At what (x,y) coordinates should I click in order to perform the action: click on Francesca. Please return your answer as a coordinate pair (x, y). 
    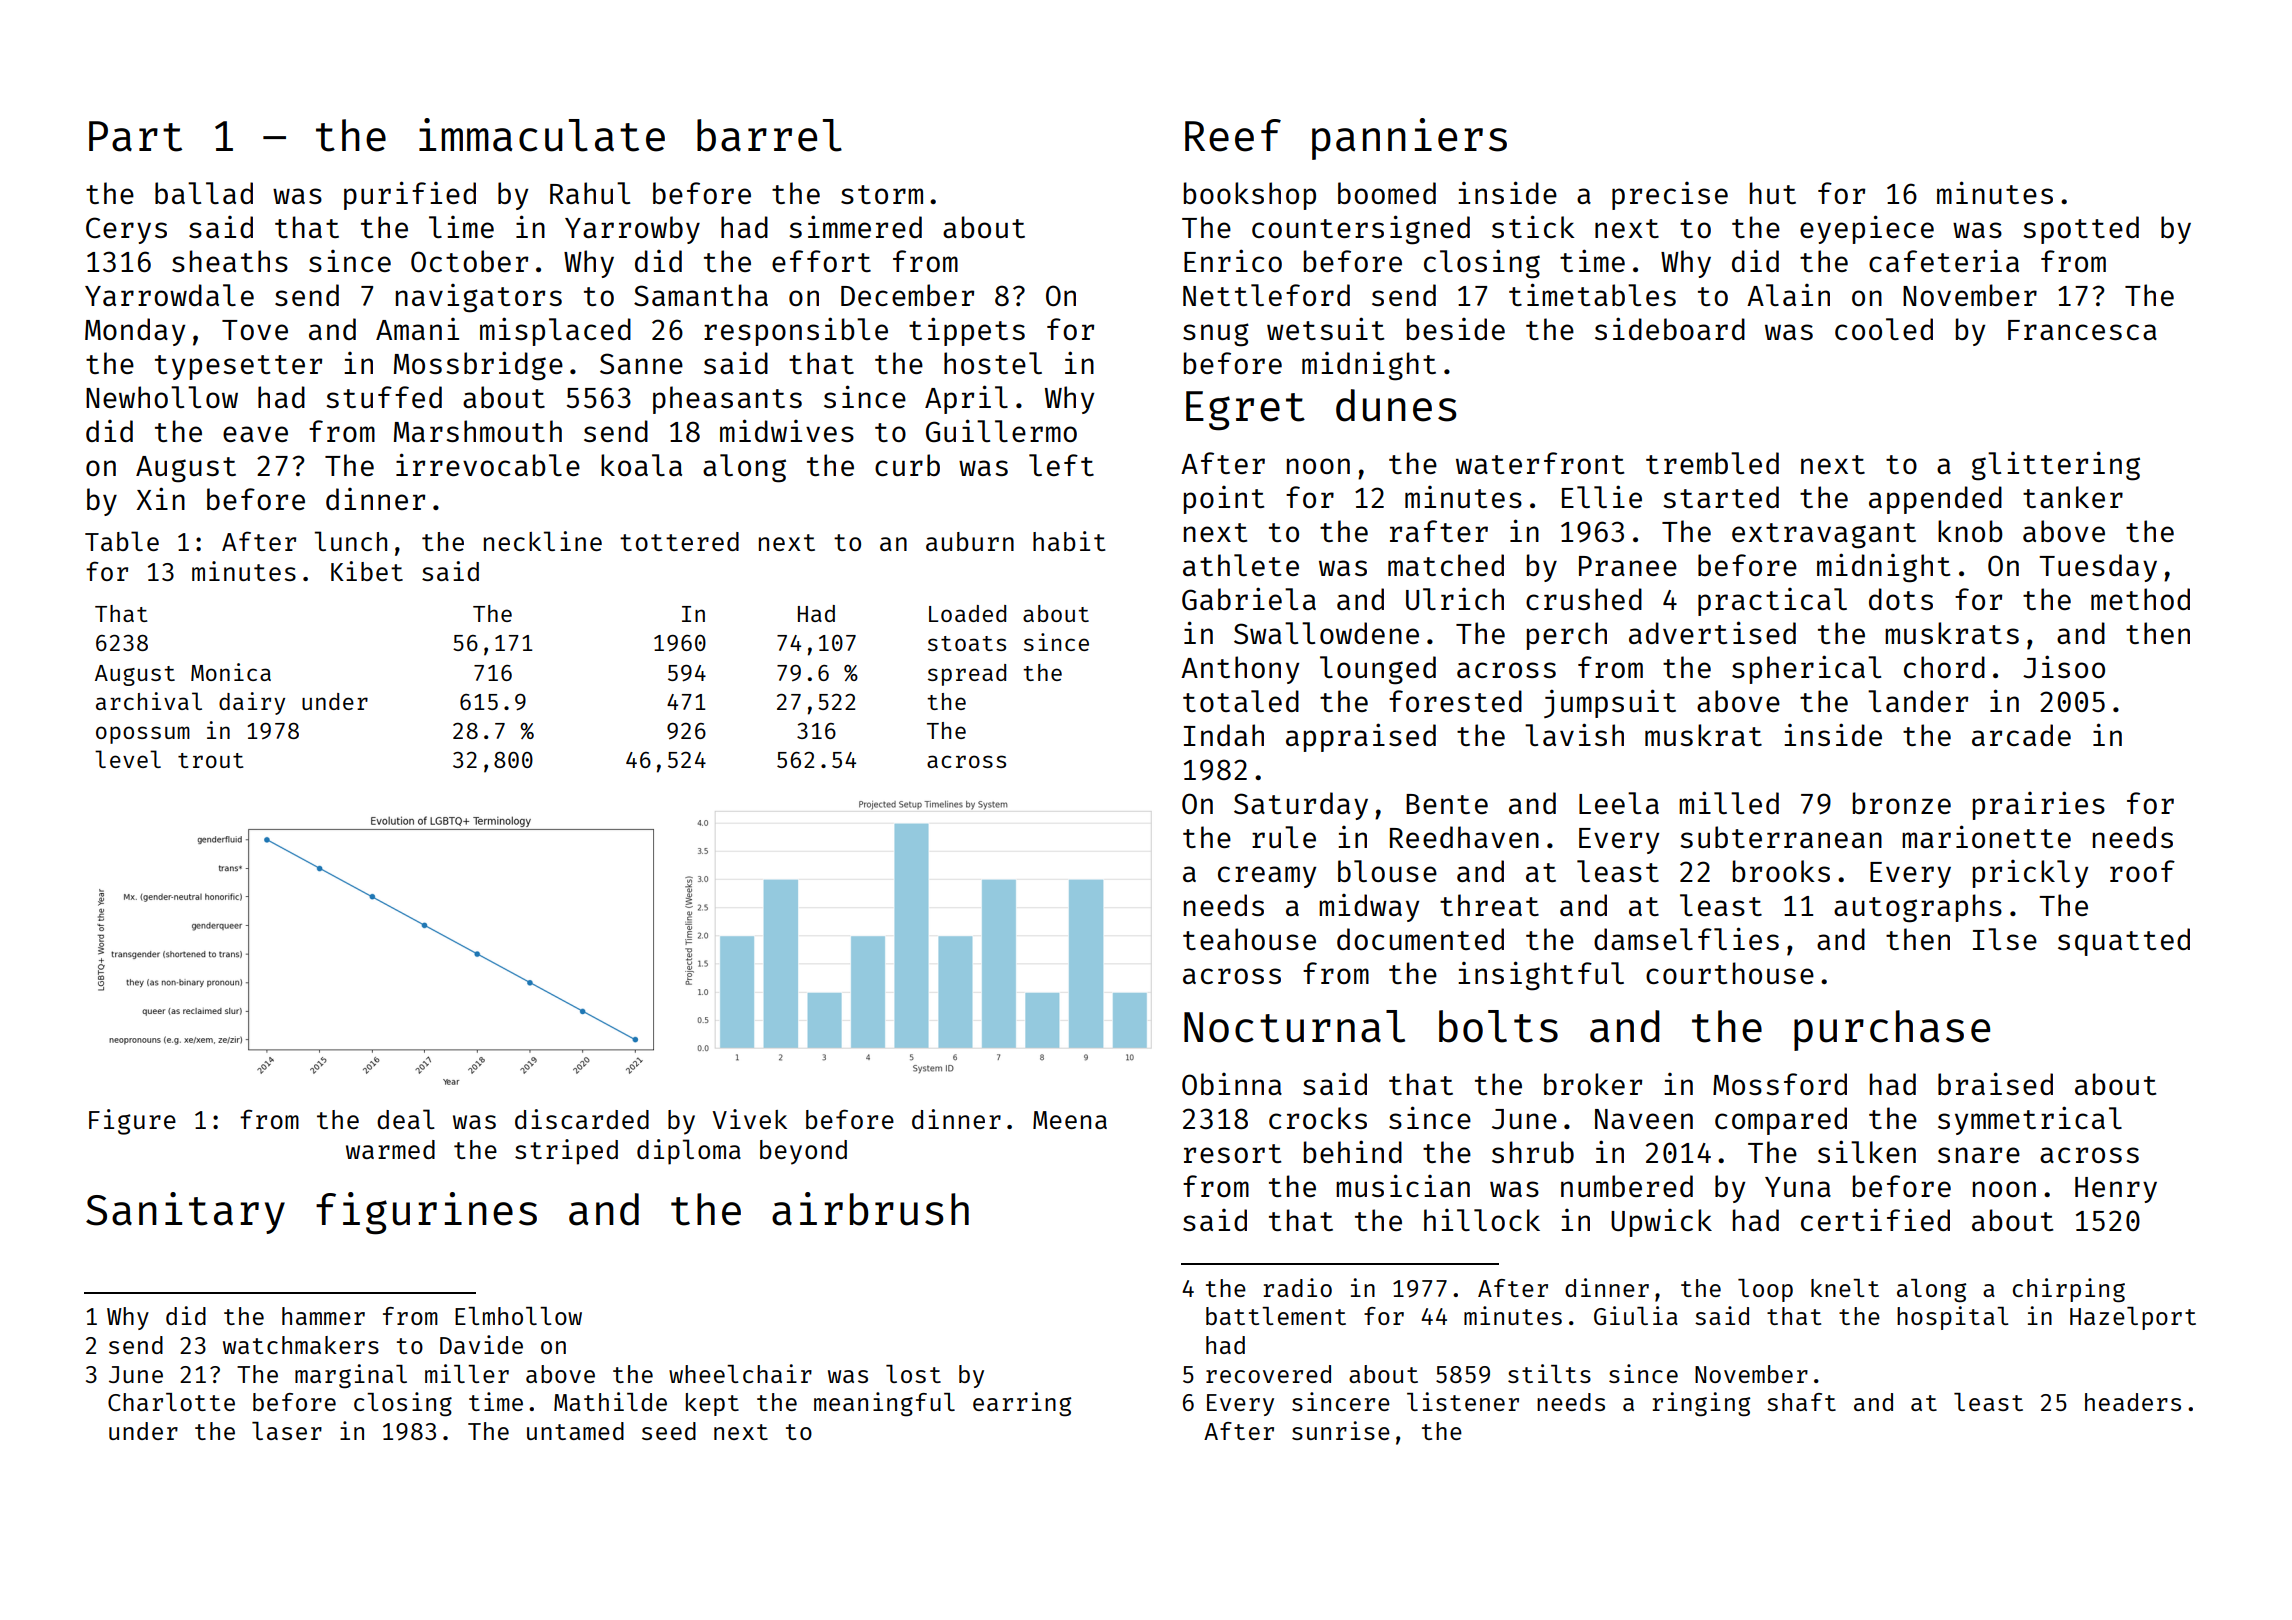
    Looking at the image, I should click on (2082, 330).
